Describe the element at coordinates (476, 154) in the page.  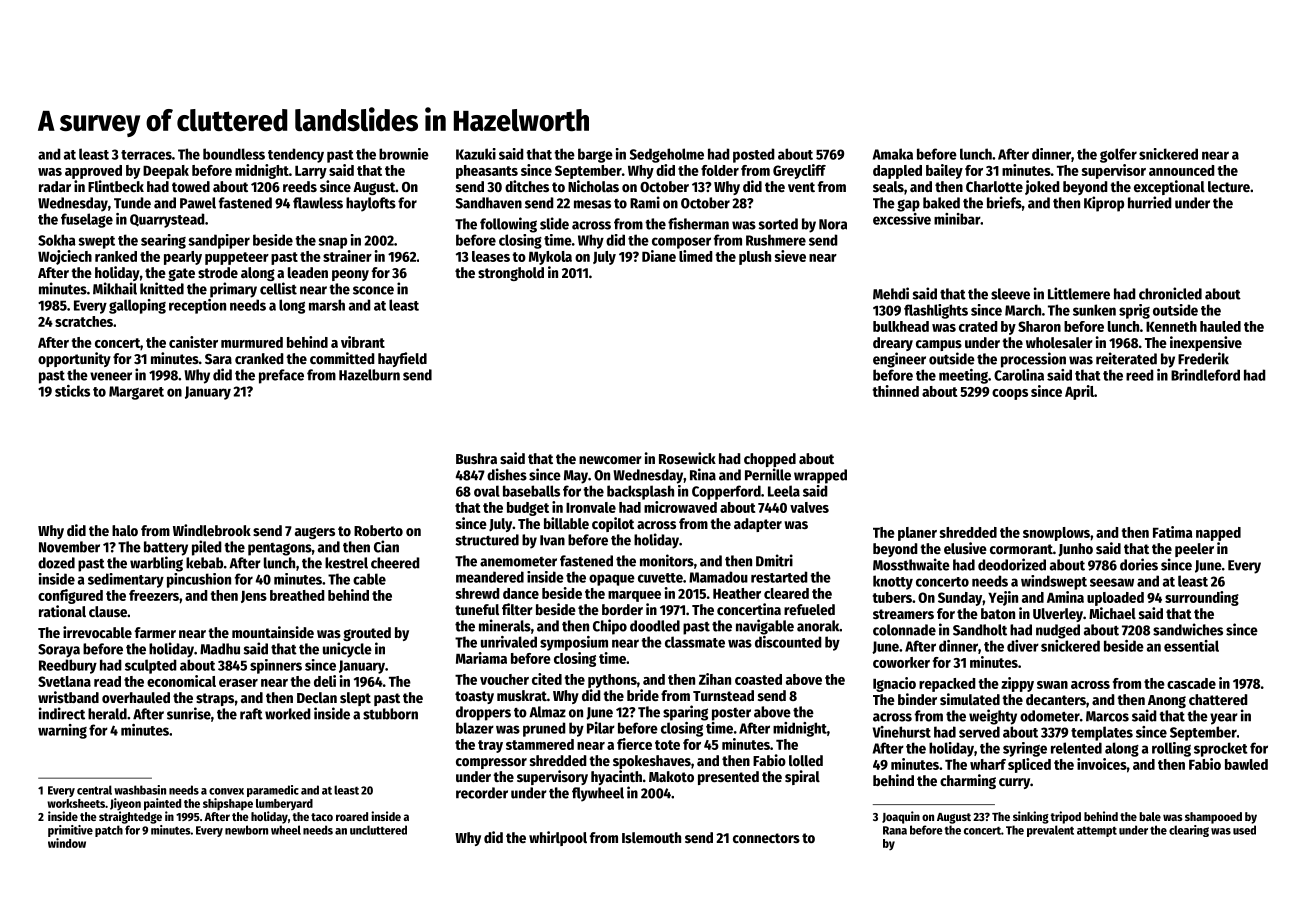
I see `Kazuki` at that location.
